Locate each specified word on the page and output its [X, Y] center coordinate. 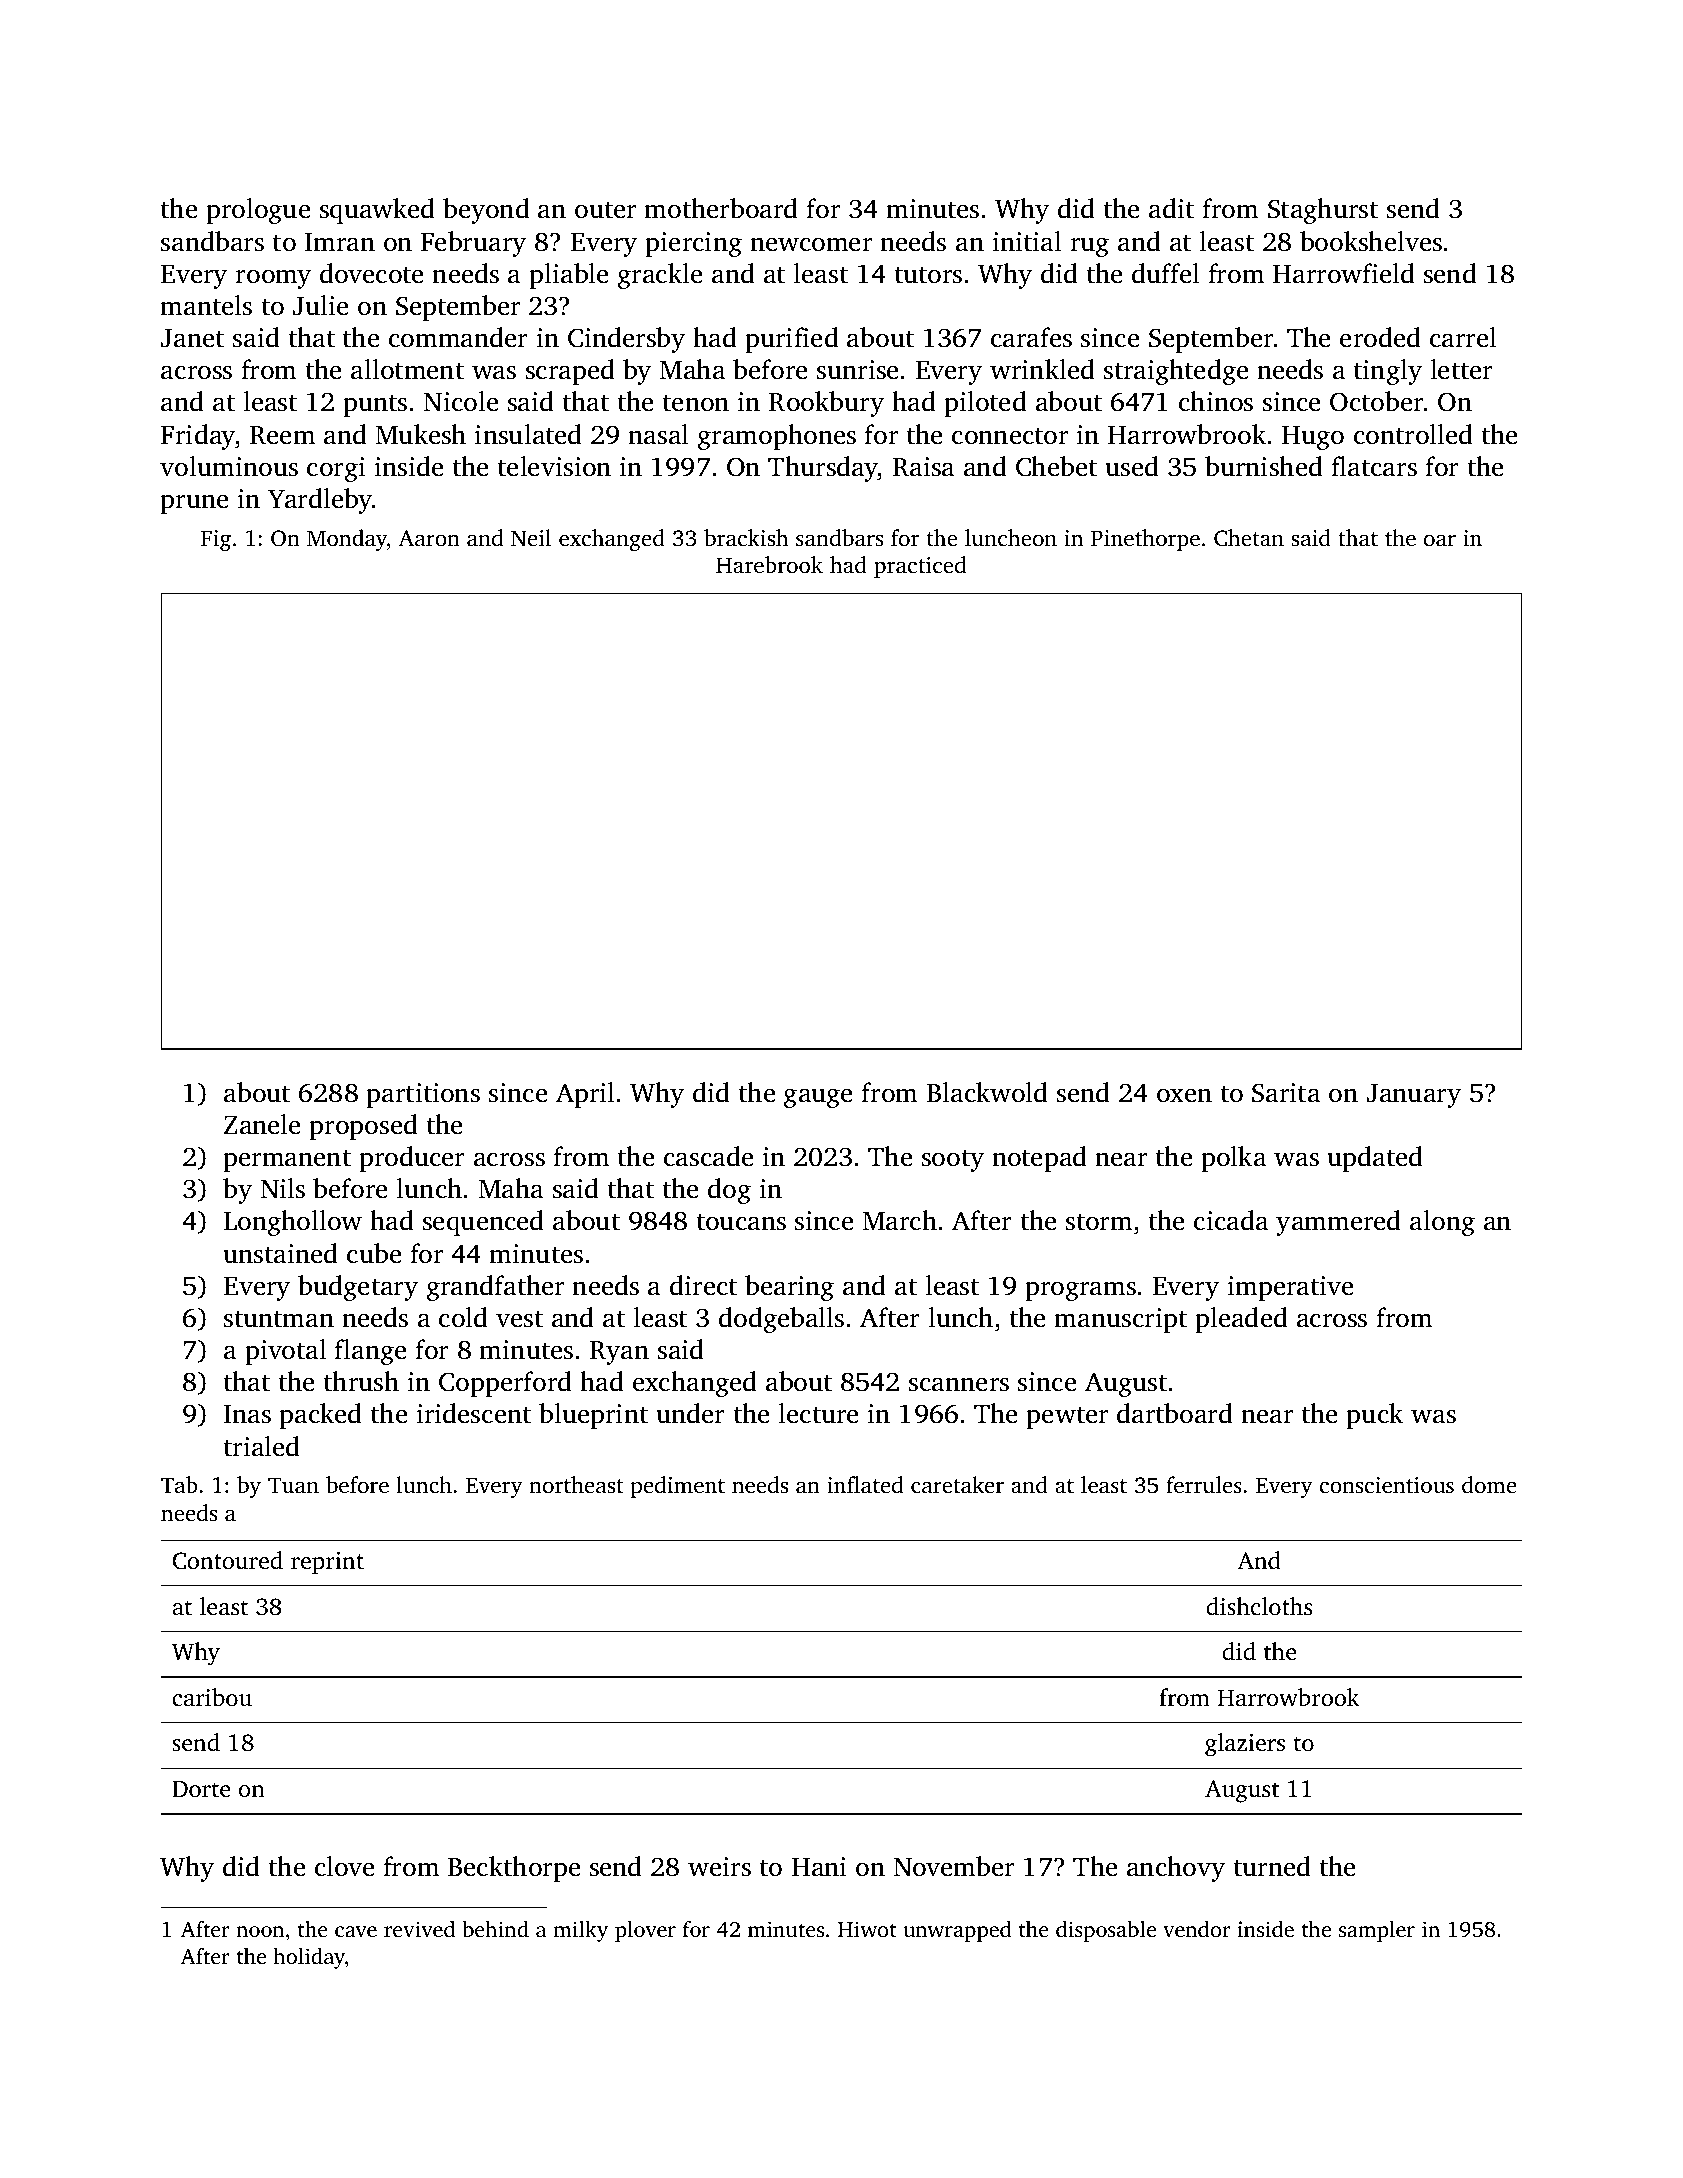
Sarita [1286, 1093]
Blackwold [987, 1092]
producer [411, 1159]
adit [1171, 208]
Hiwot [867, 1929]
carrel [1463, 337]
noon [260, 1931]
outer [605, 210]
